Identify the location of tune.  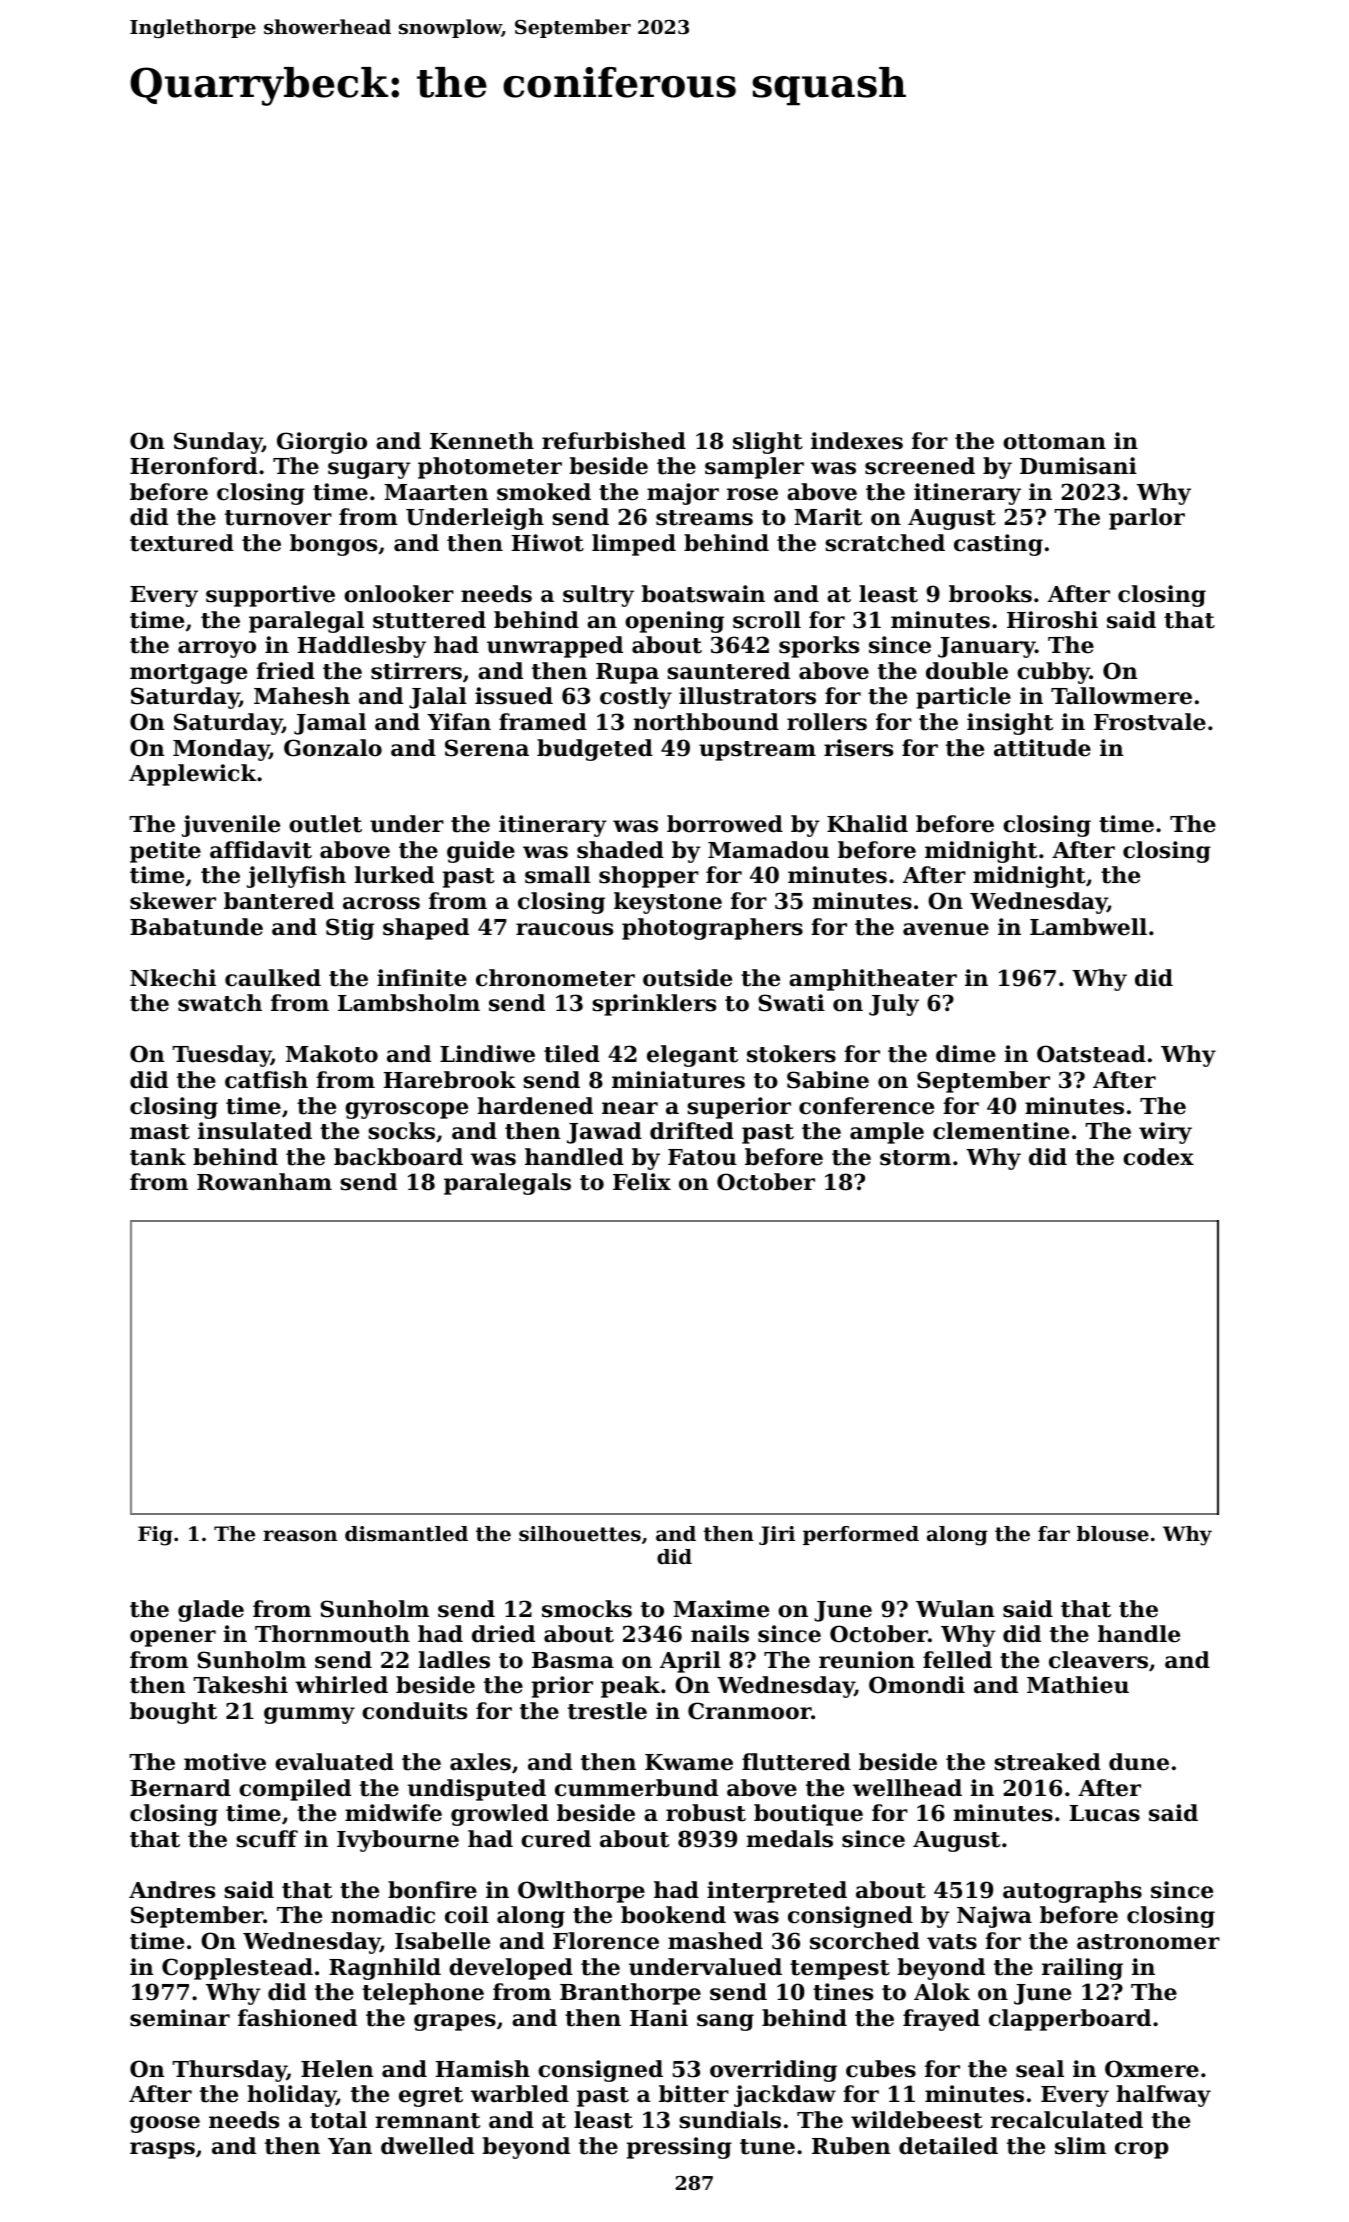
(767, 2147).
